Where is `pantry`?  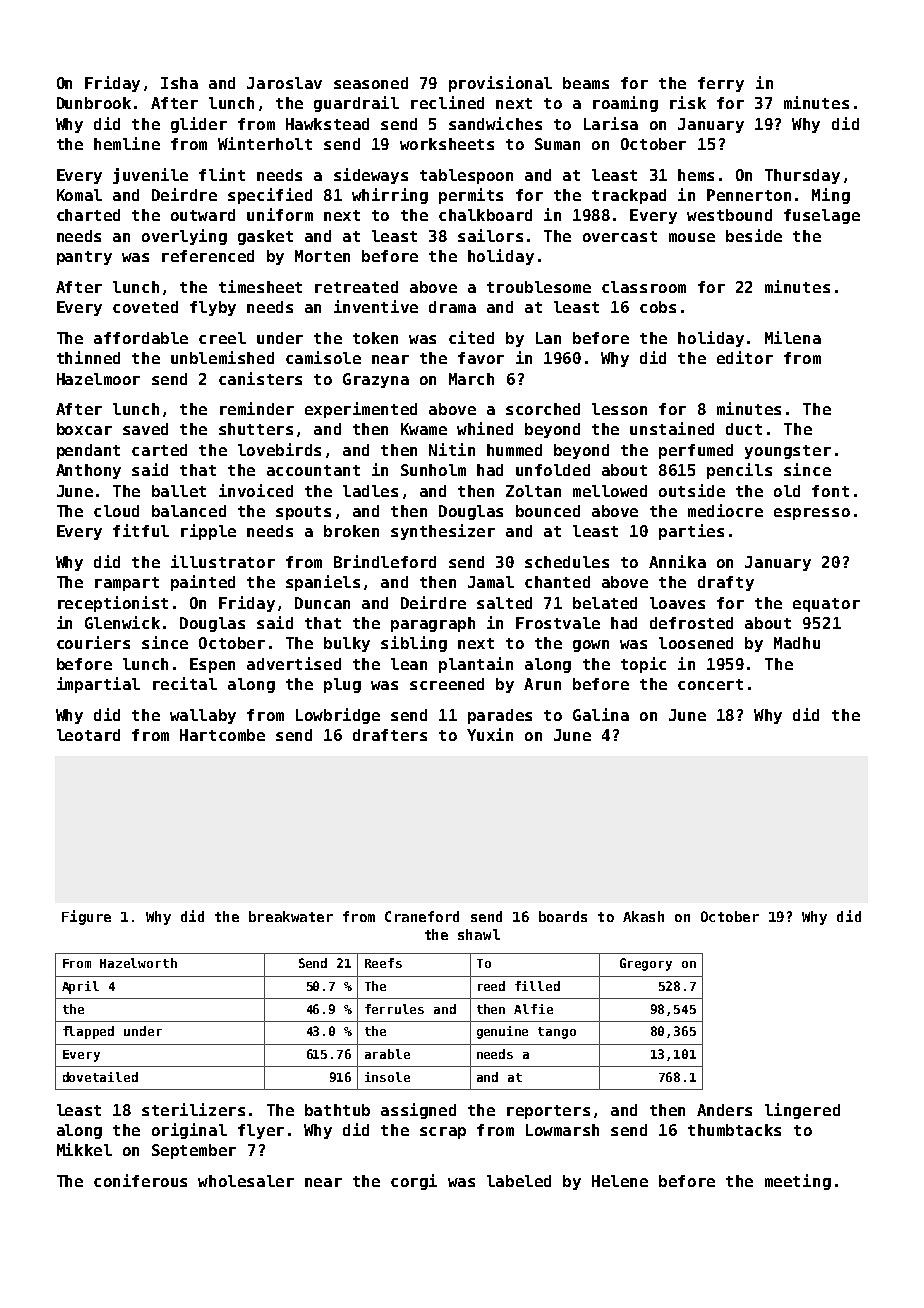 pantry is located at coordinates (84, 258).
